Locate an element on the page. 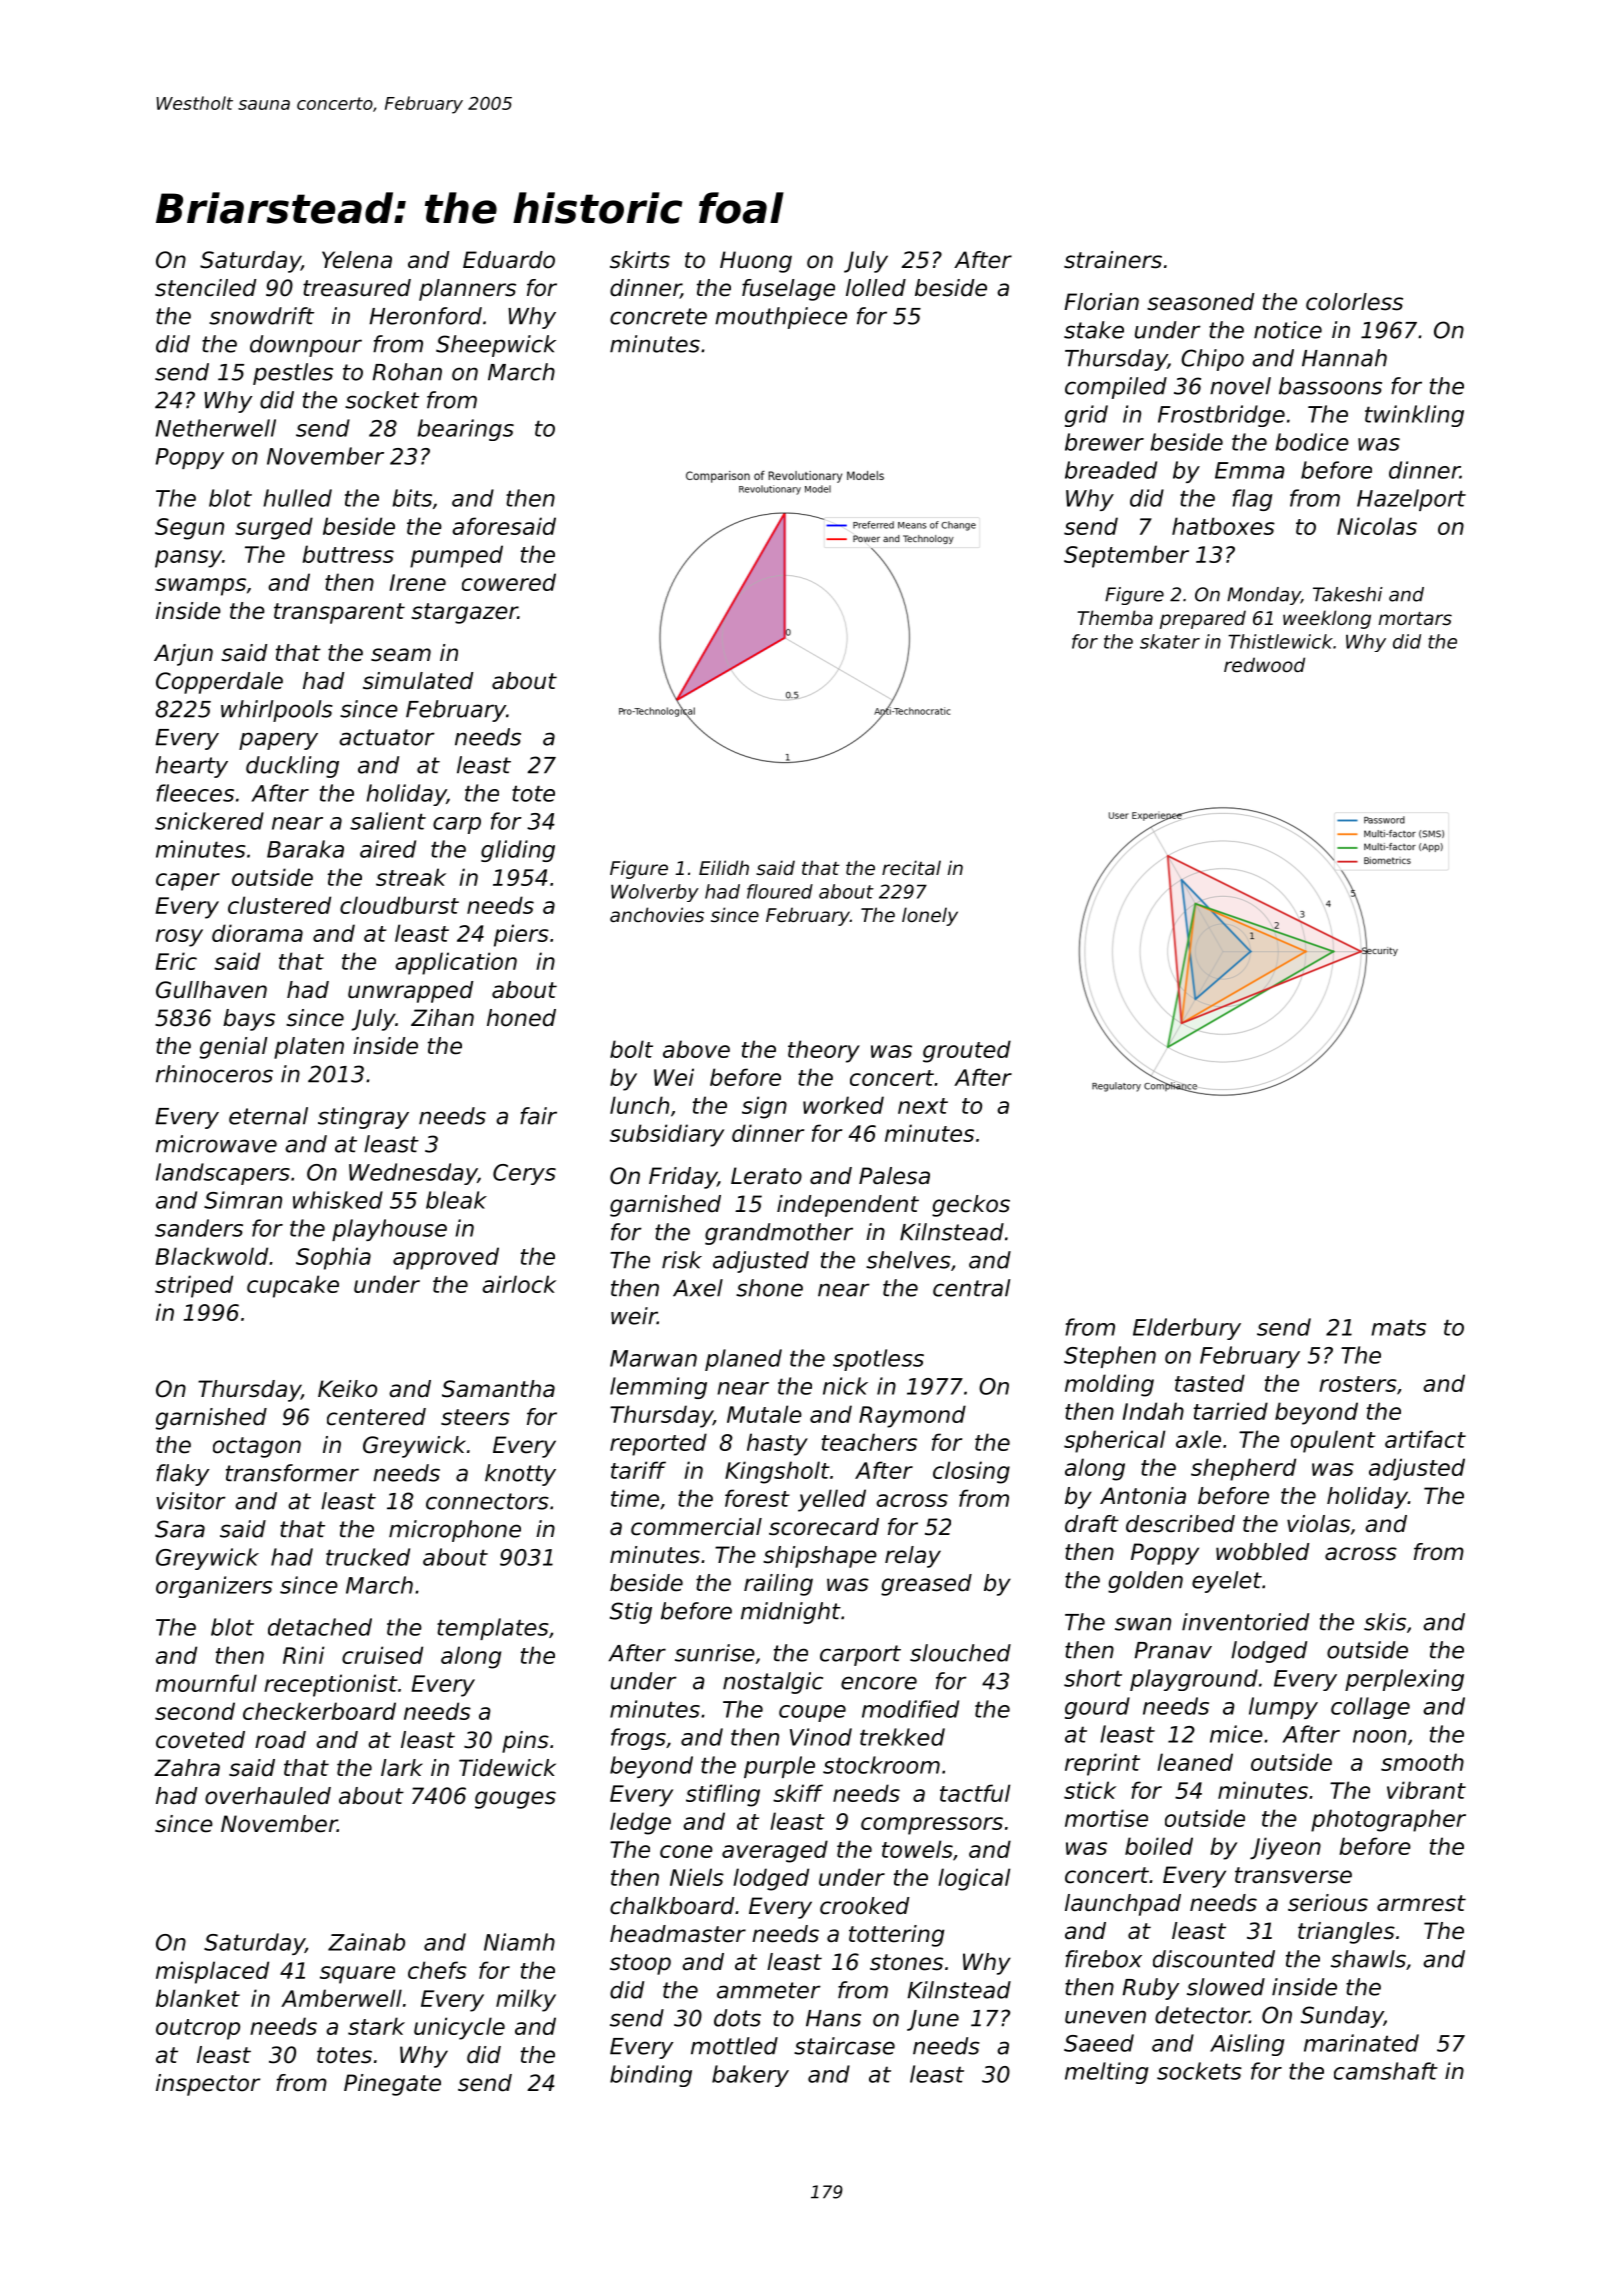 This page has height=2292, width=1620. lunch is located at coordinates (639, 1105).
